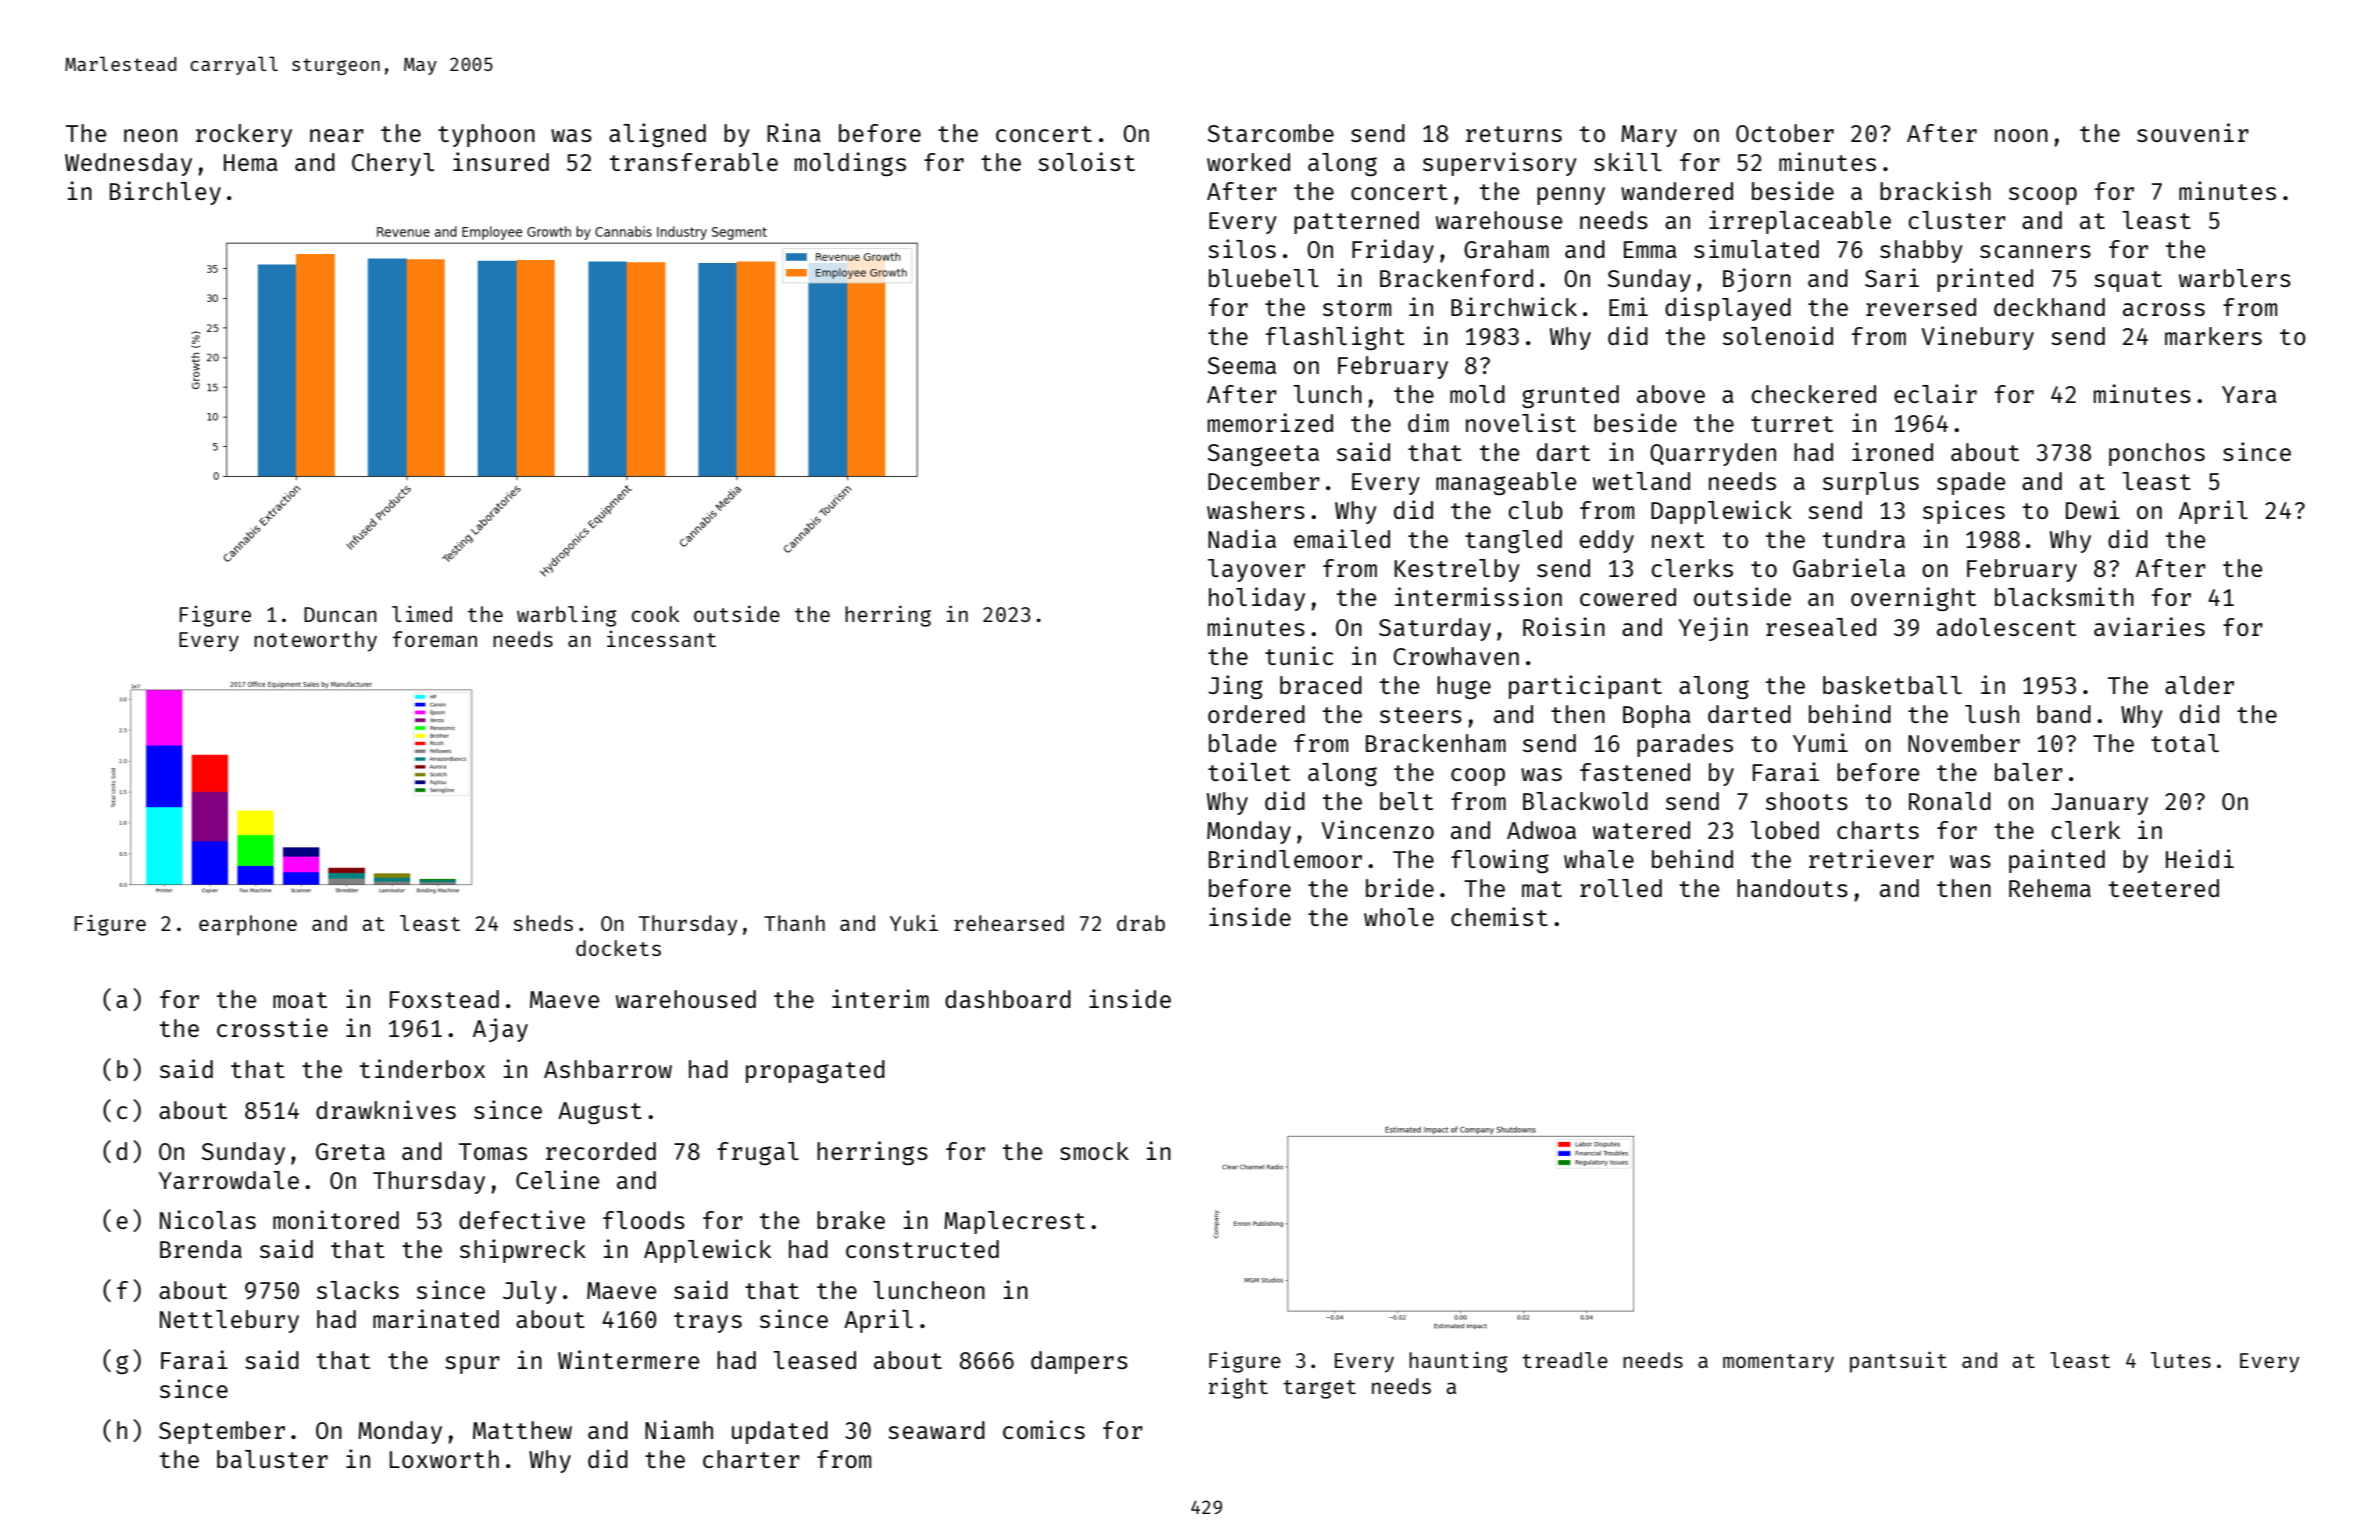 This page has height=1540, width=2380. I want to click on transferable, so click(694, 162).
